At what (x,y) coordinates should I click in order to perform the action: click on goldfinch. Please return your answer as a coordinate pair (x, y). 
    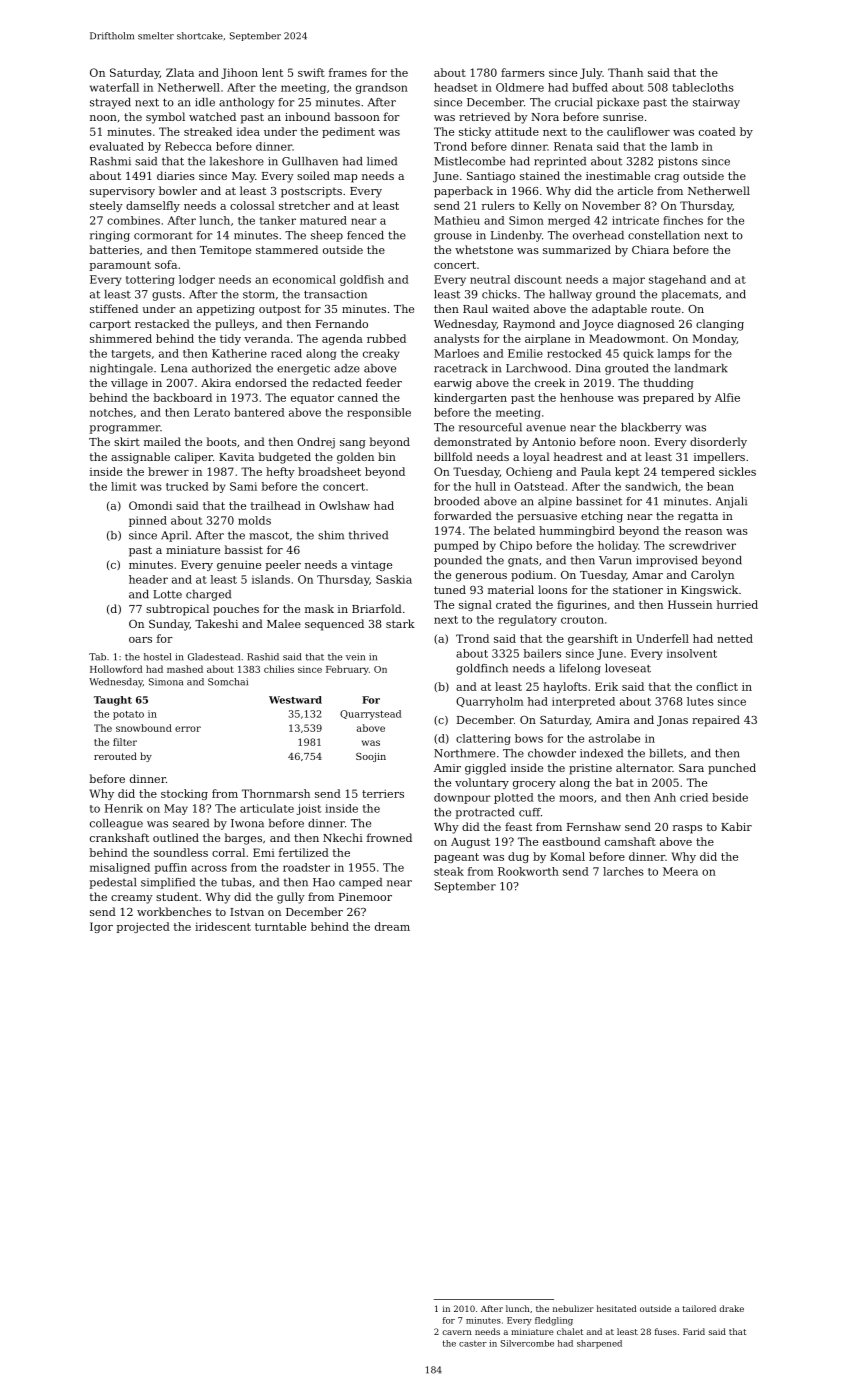
    Looking at the image, I should click on (482, 669).
